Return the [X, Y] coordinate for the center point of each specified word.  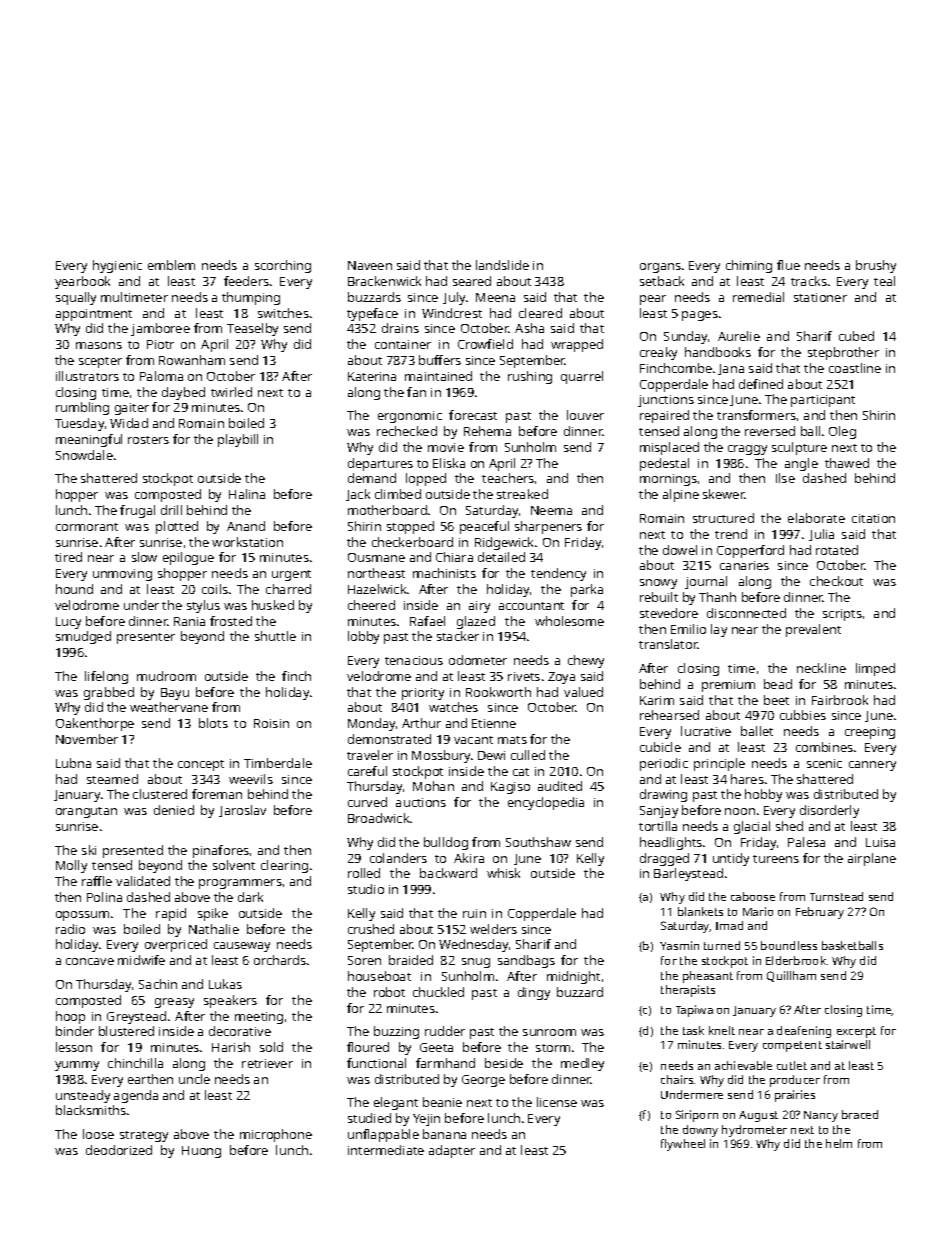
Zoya [561, 678]
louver [585, 415]
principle [719, 764]
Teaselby [252, 329]
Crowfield [485, 344]
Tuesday [79, 424]
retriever [267, 1063]
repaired [664, 416]
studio [366, 889]
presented [133, 851]
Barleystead [688, 874]
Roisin [271, 723]
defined [761, 384]
